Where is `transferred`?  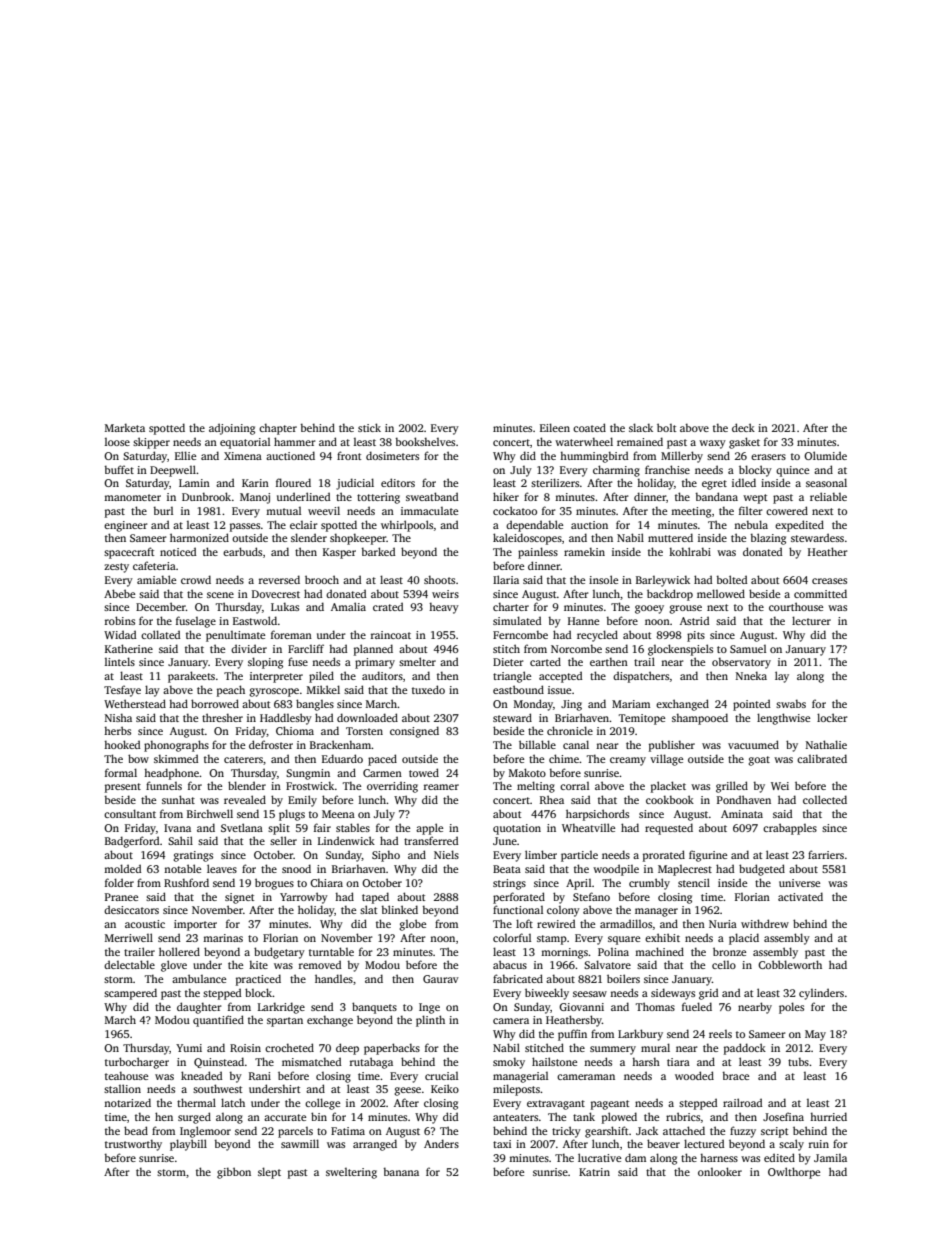 transferred is located at coordinates (431, 840).
